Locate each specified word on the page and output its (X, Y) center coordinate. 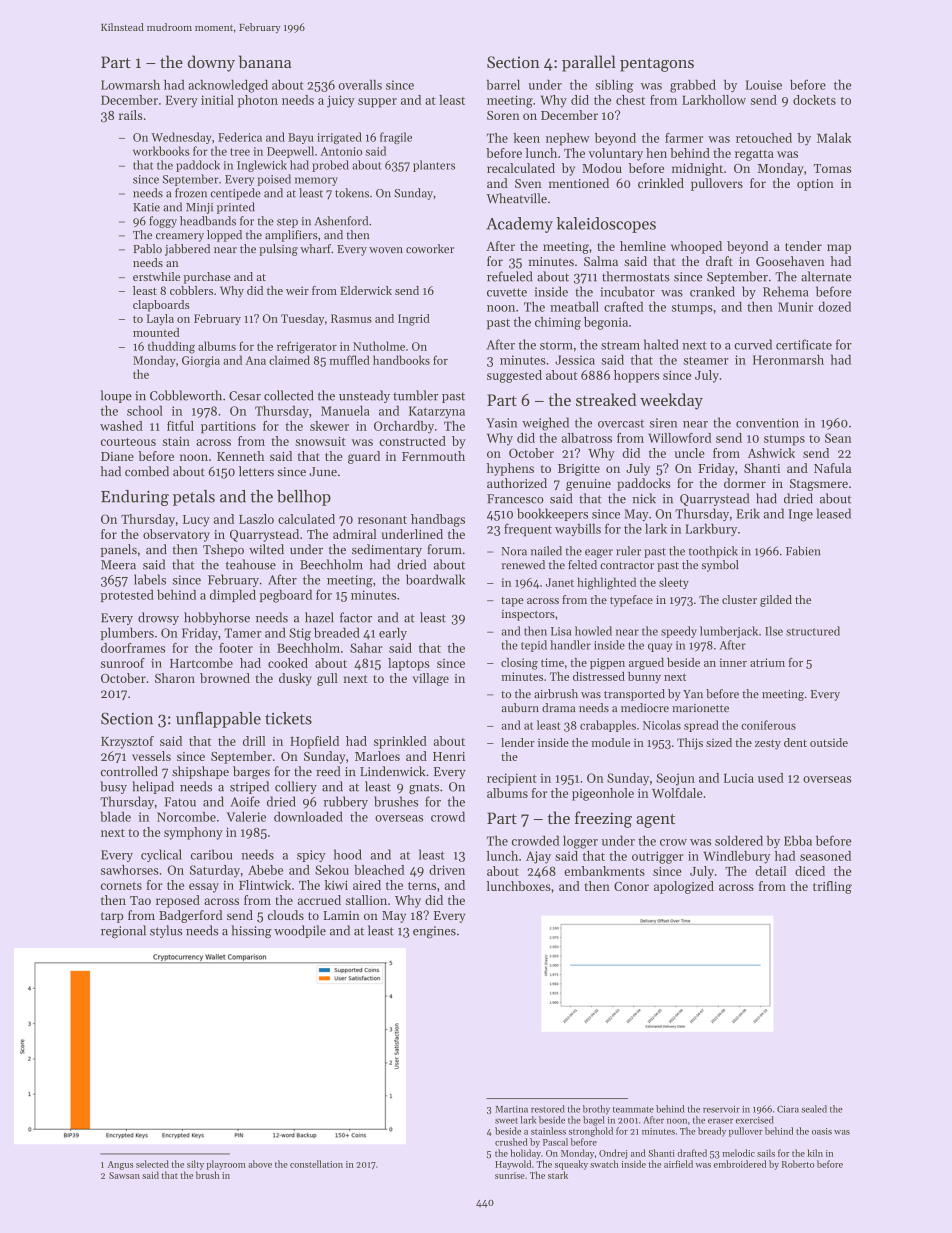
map (839, 249)
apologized (684, 887)
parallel (589, 63)
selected (152, 1164)
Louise (764, 85)
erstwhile (156, 276)
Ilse (774, 631)
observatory (176, 535)
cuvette (507, 292)
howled (593, 631)
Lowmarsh (130, 84)
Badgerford (190, 916)
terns (422, 886)
